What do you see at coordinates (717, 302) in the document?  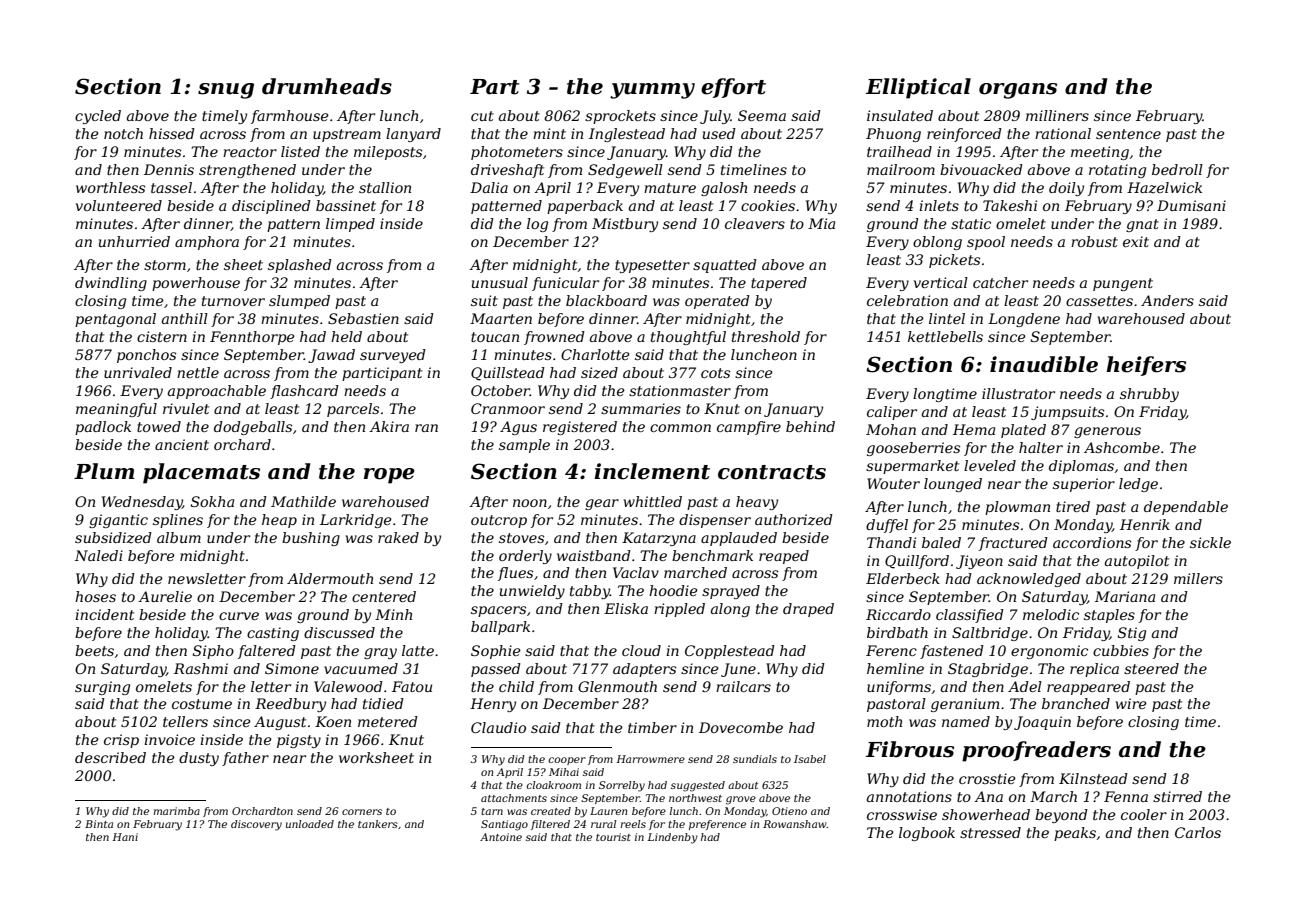 I see `operated` at bounding box center [717, 302].
